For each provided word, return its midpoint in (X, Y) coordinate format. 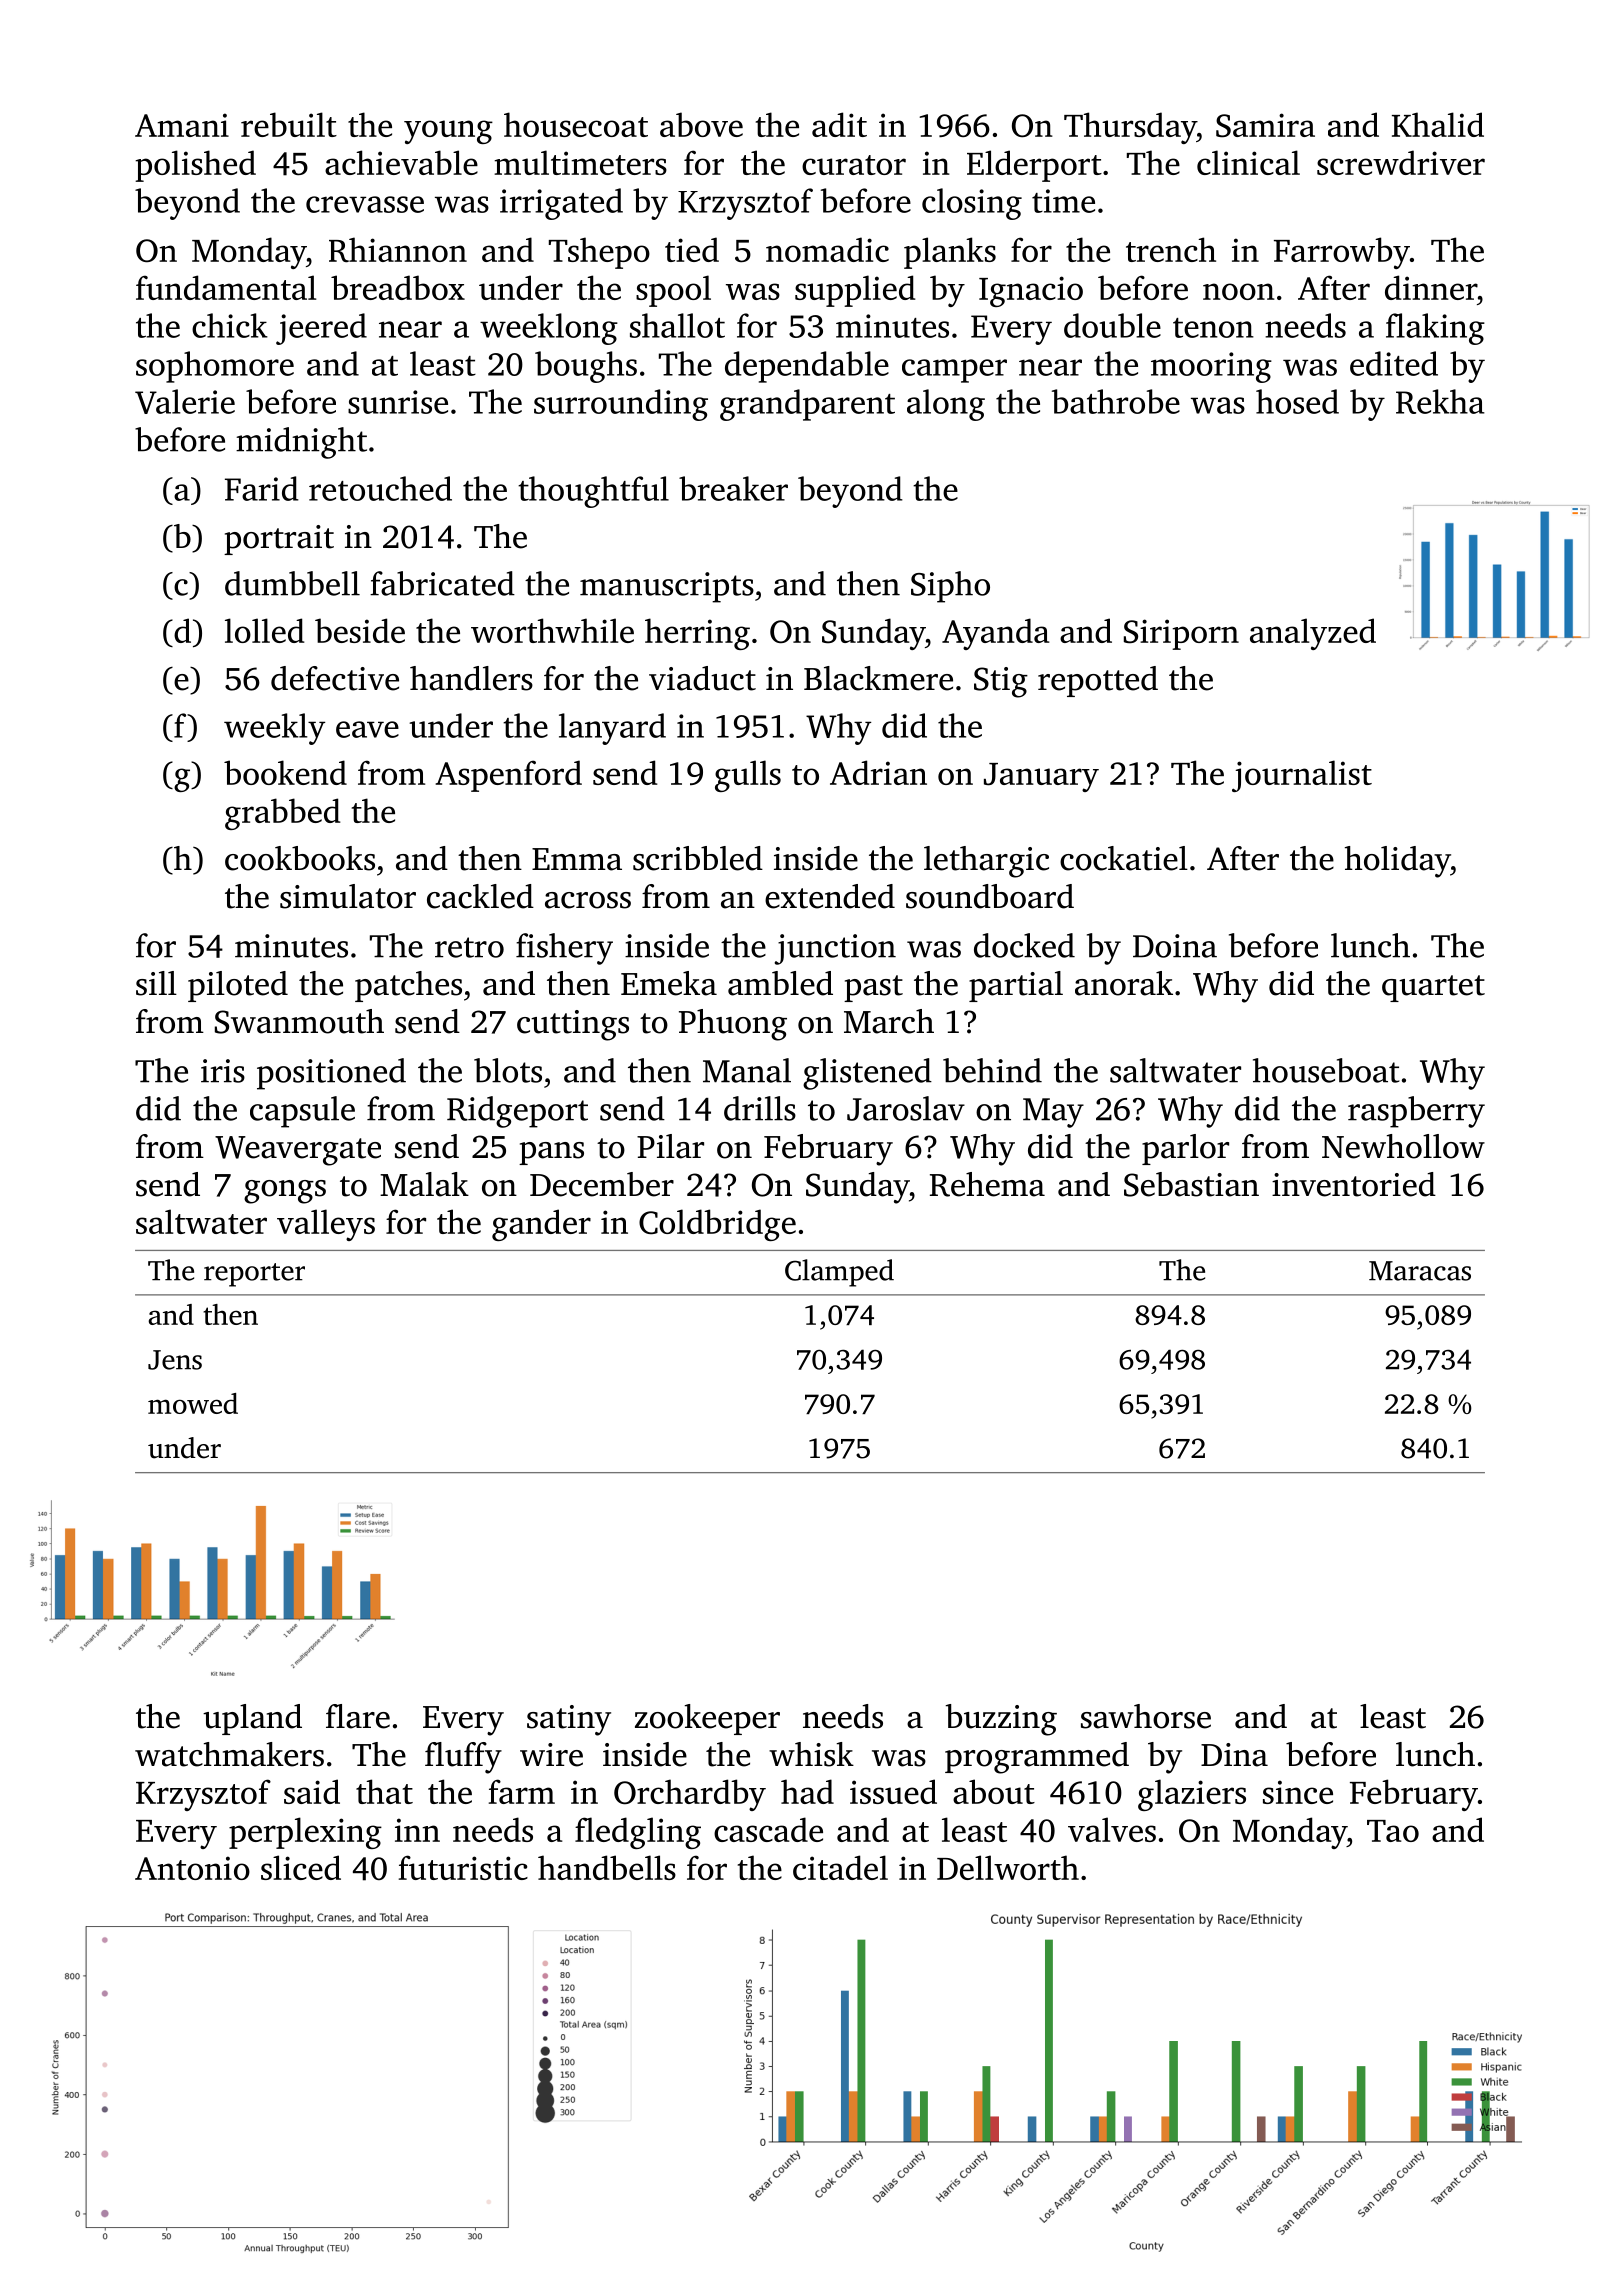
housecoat (576, 124)
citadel (840, 1867)
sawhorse (1146, 1716)
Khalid (1438, 124)
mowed (193, 1403)
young (448, 132)
